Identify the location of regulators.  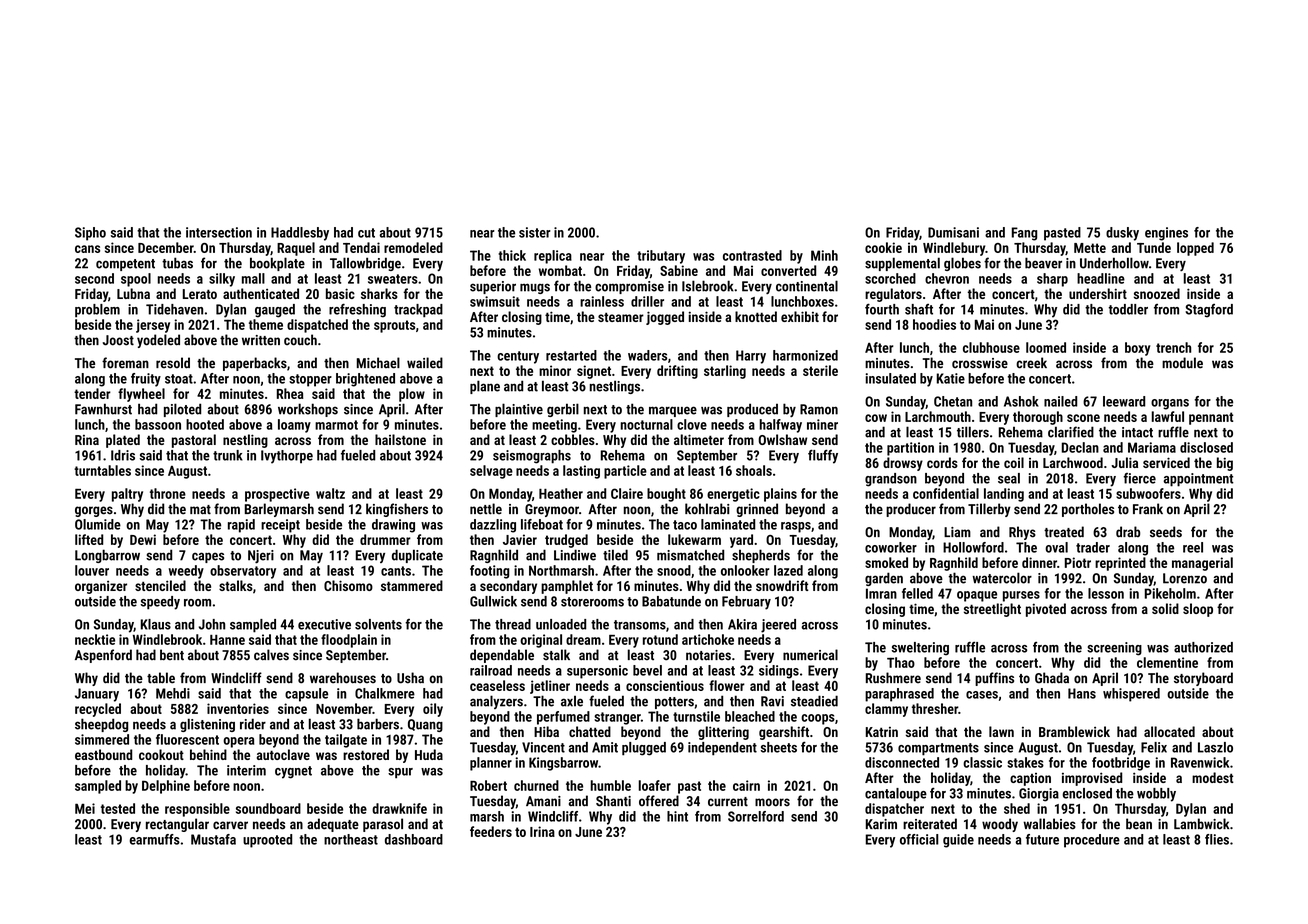
(893, 295).
